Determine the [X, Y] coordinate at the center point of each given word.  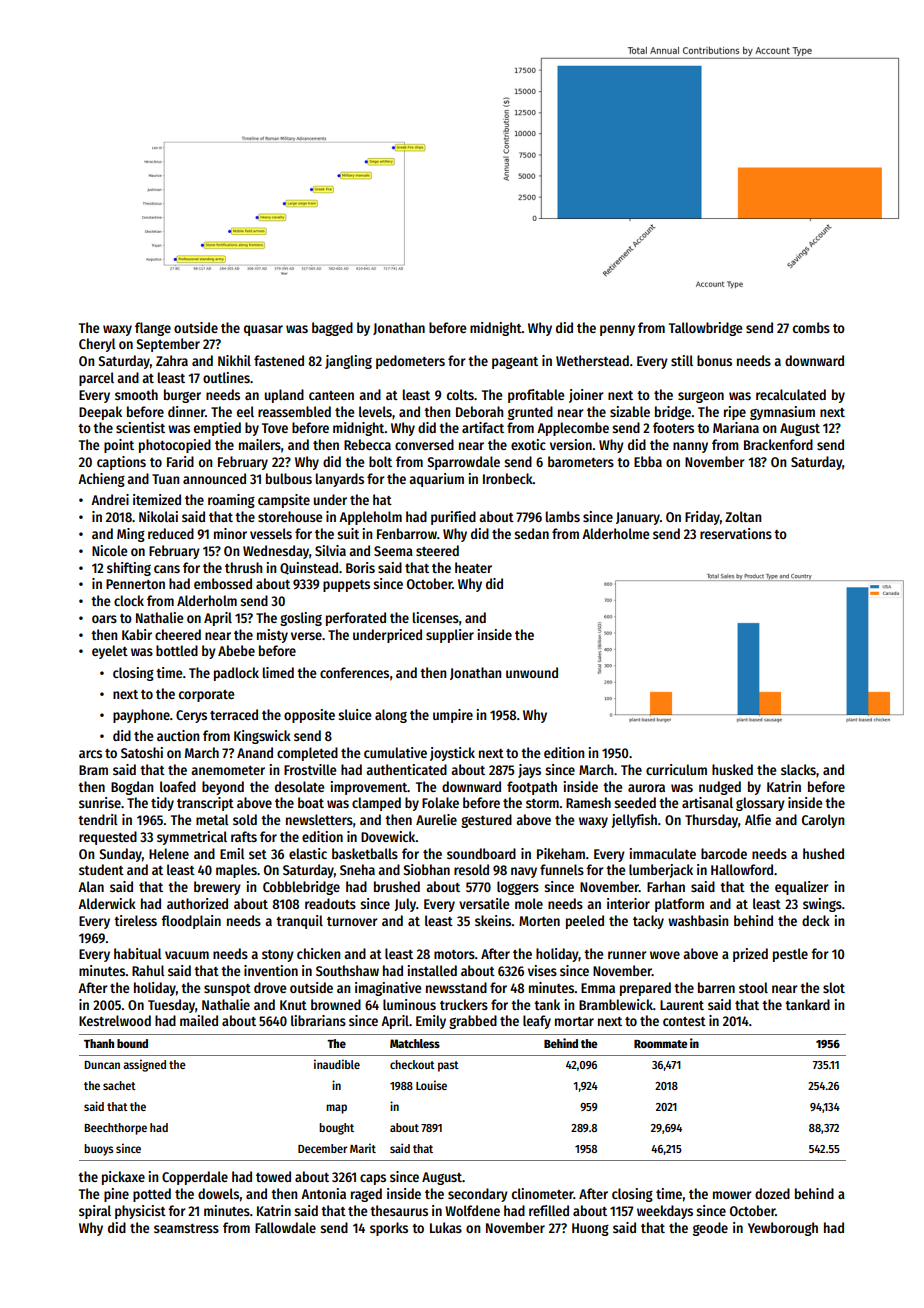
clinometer [543, 1193]
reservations [736, 533]
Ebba [648, 461]
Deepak [100, 413]
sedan [531, 533]
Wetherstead [592, 360]
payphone [141, 716]
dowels [219, 1193]
